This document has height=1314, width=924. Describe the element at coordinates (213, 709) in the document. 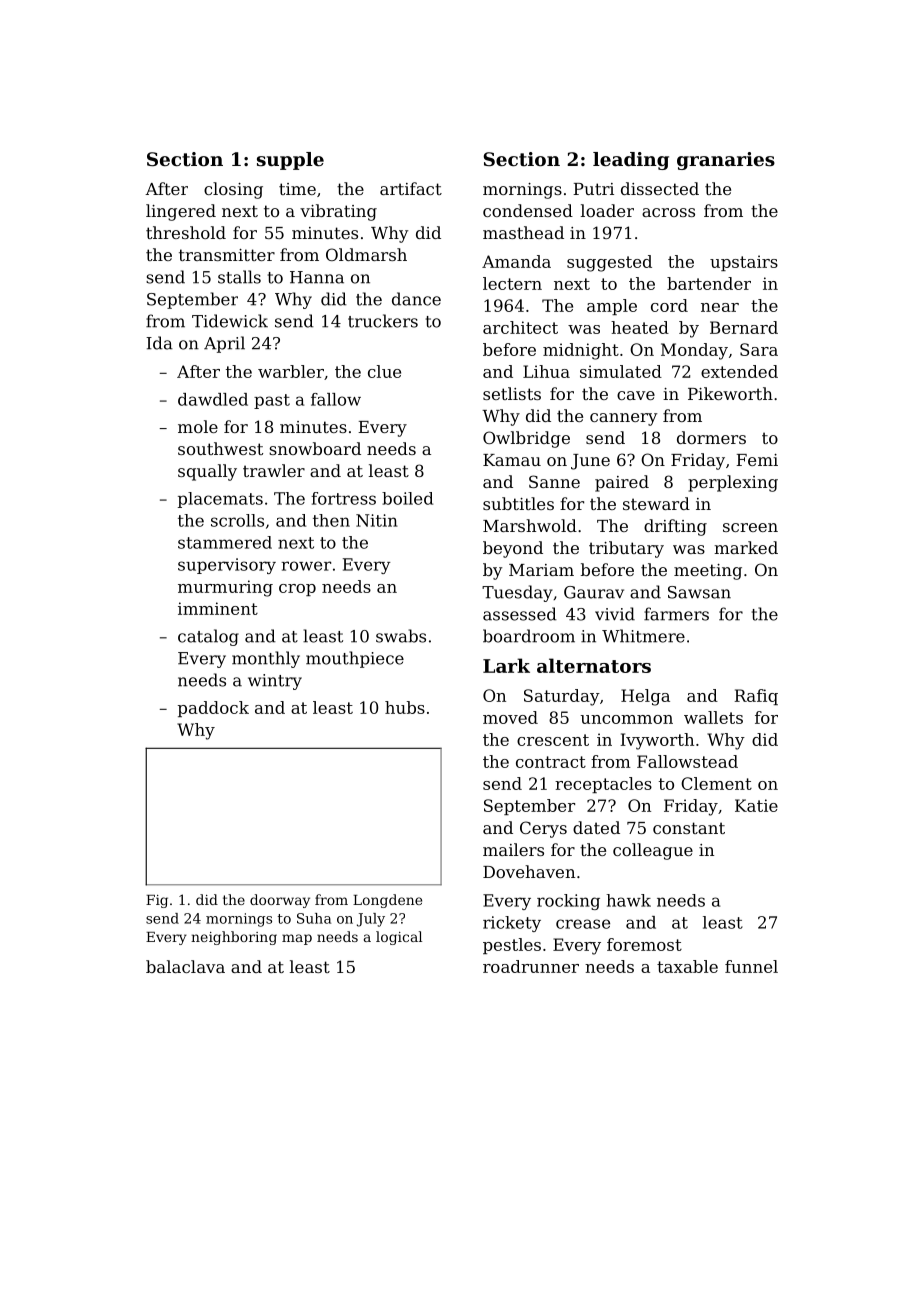

I see `paddock` at that location.
